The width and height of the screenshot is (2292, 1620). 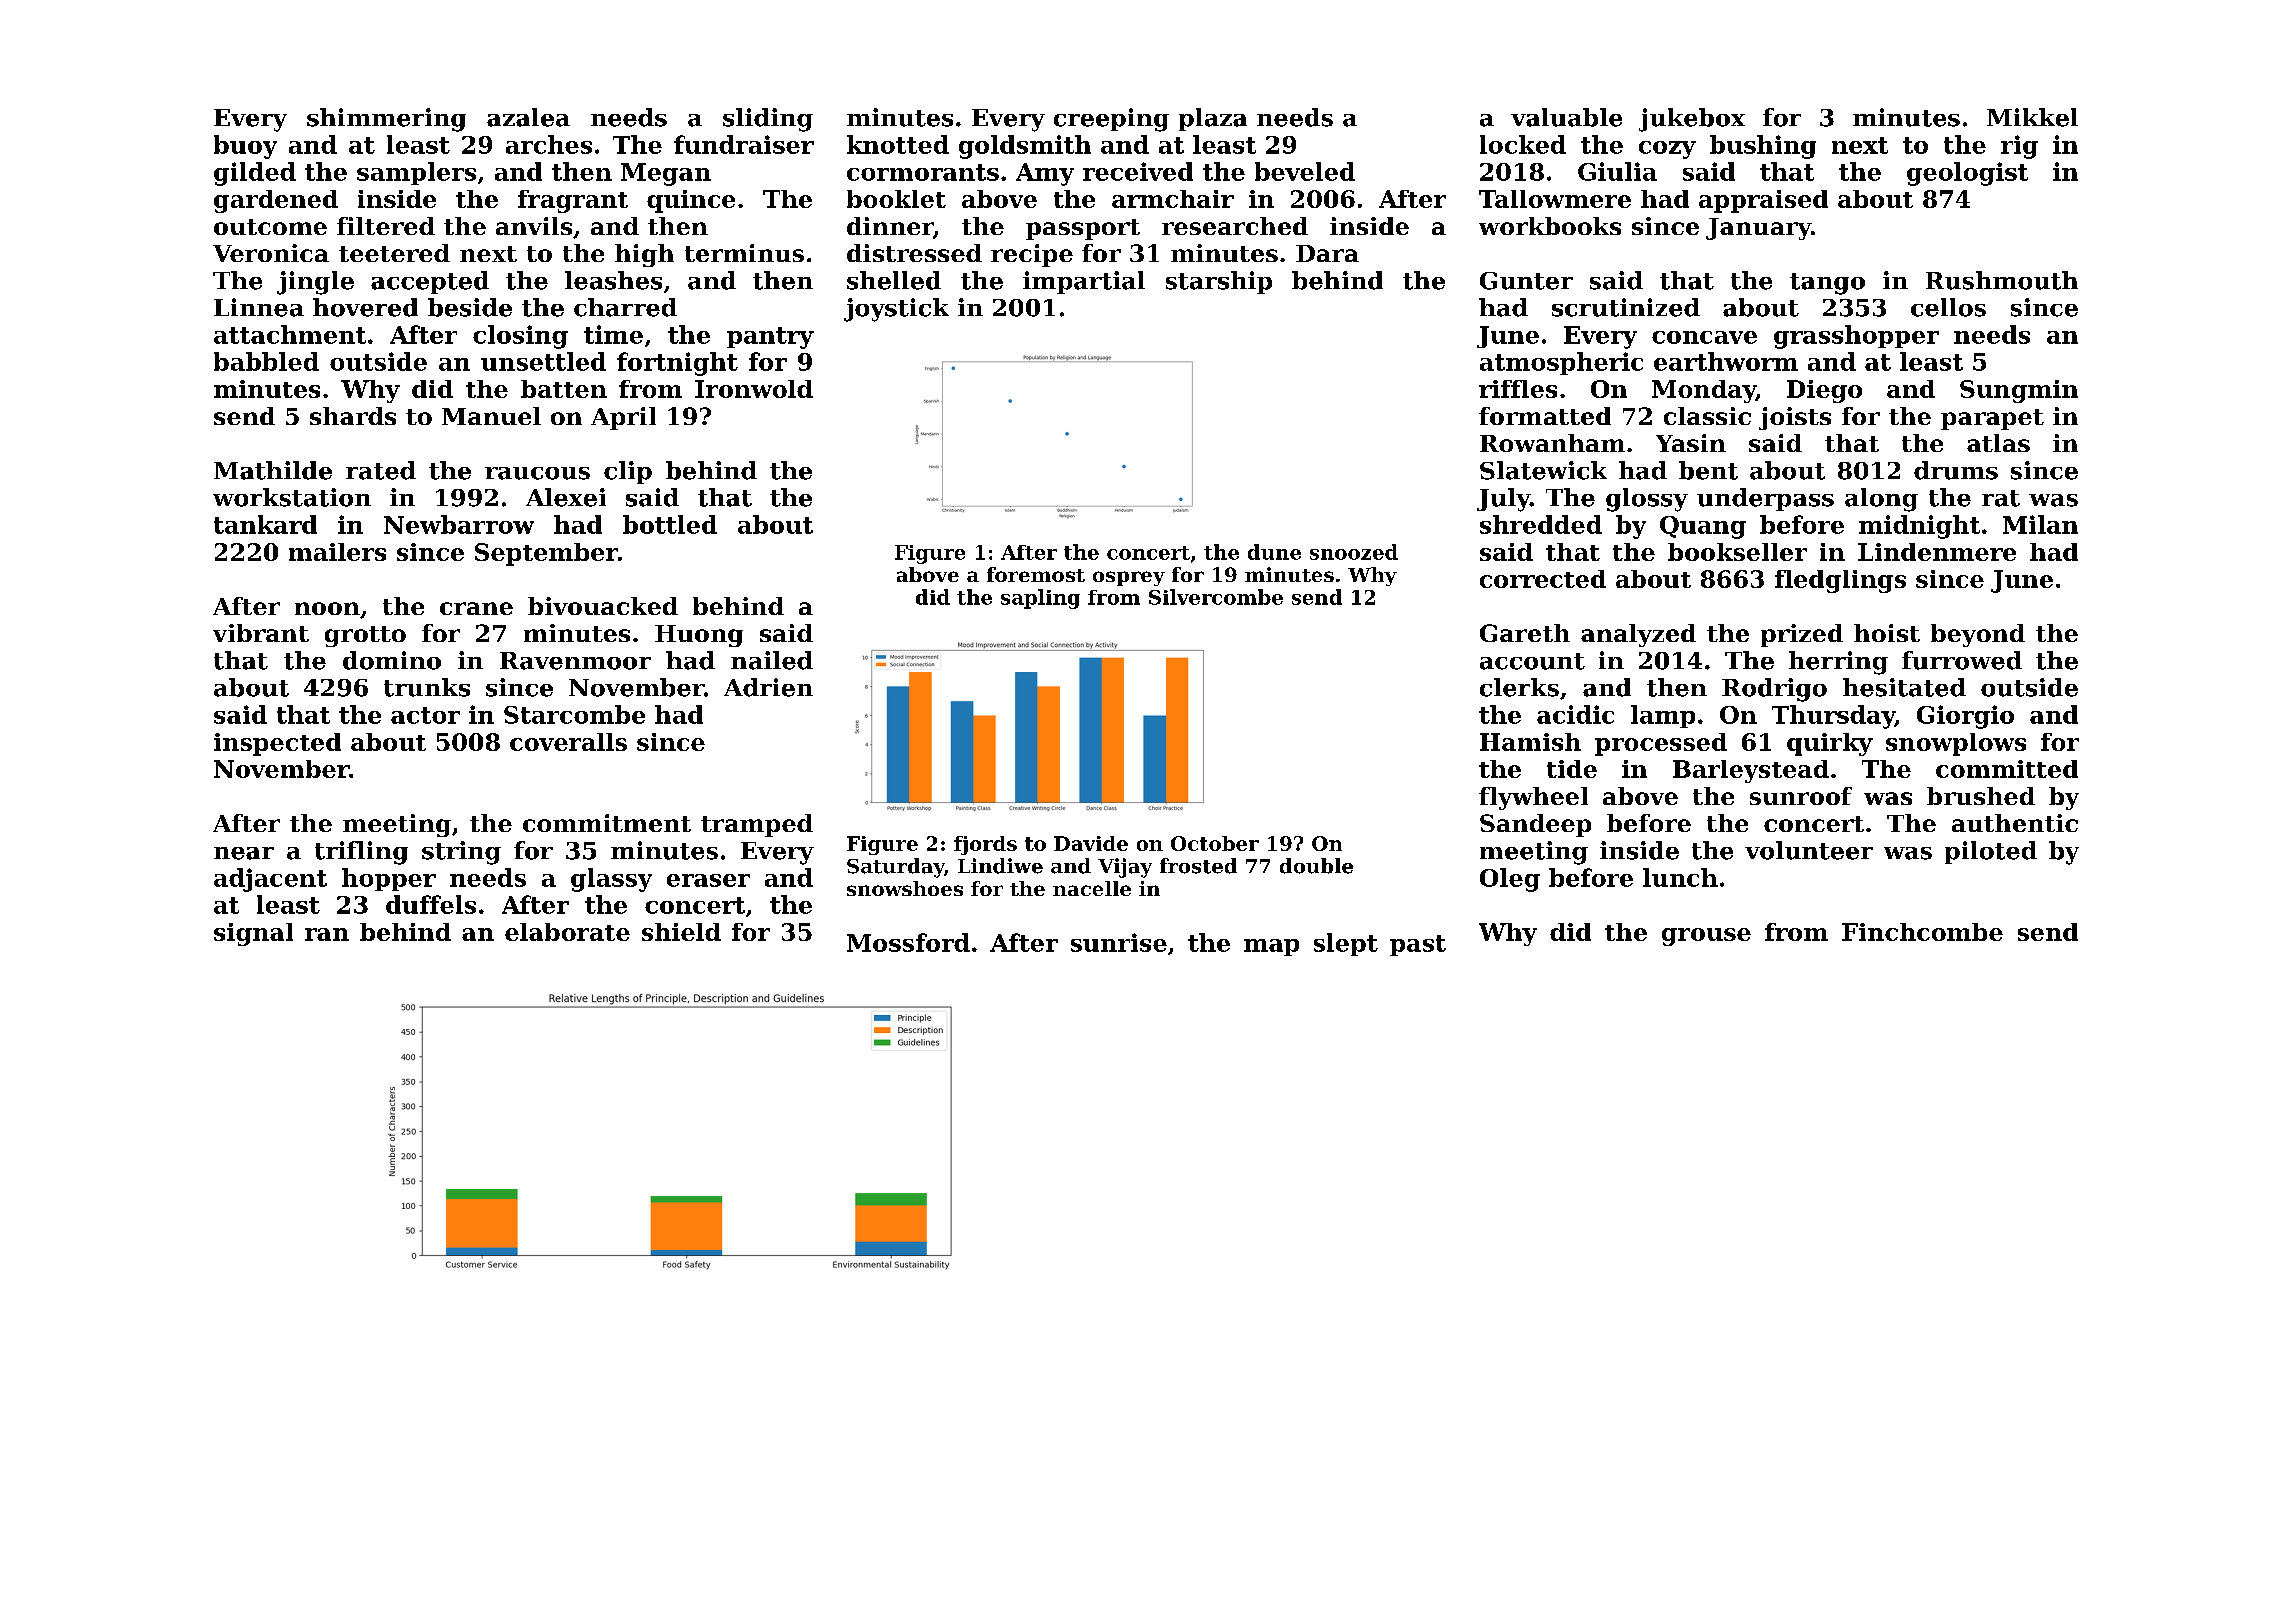 I want to click on shimmering, so click(x=386, y=120).
